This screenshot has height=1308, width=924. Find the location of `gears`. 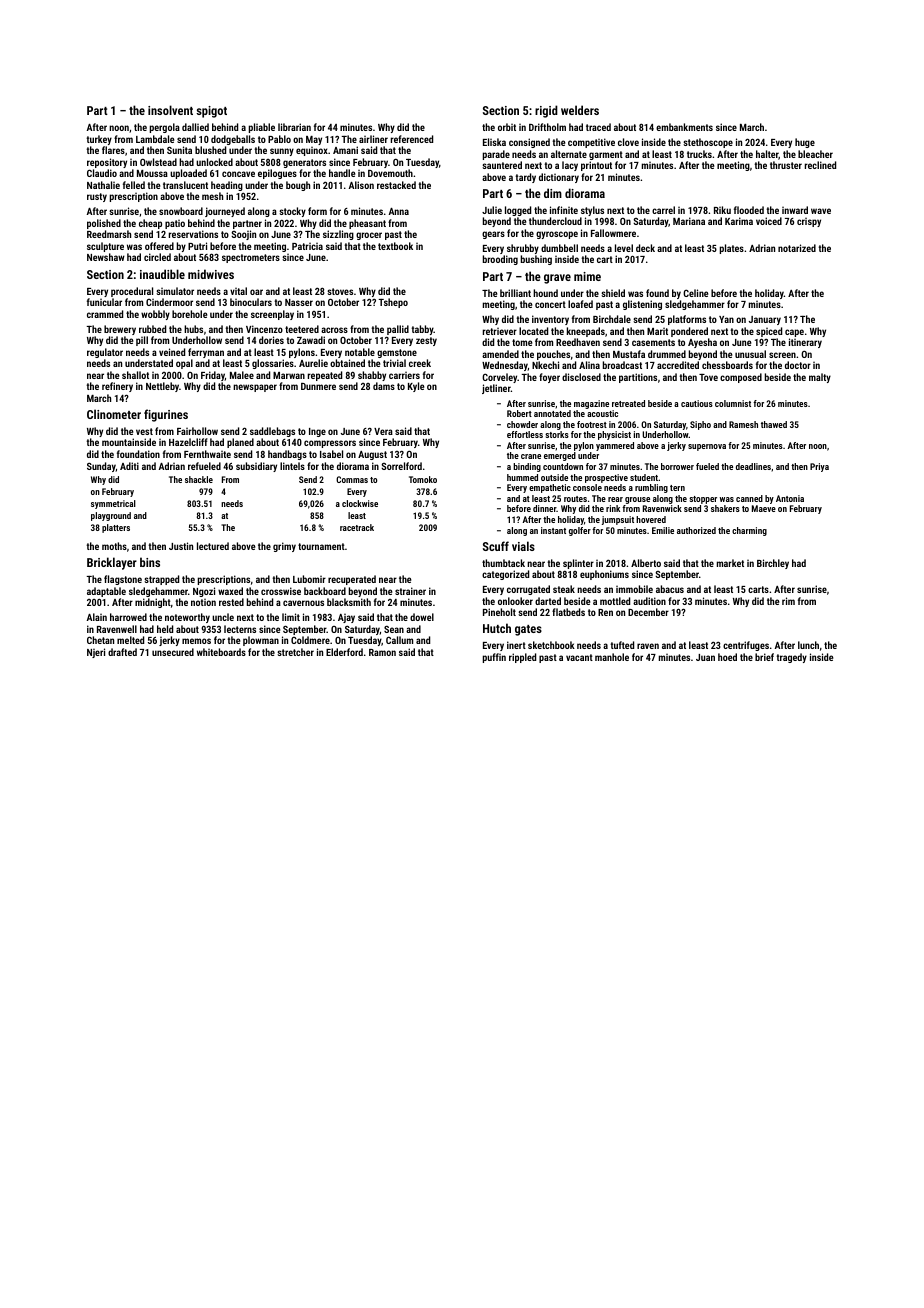

gears is located at coordinates (493, 235).
